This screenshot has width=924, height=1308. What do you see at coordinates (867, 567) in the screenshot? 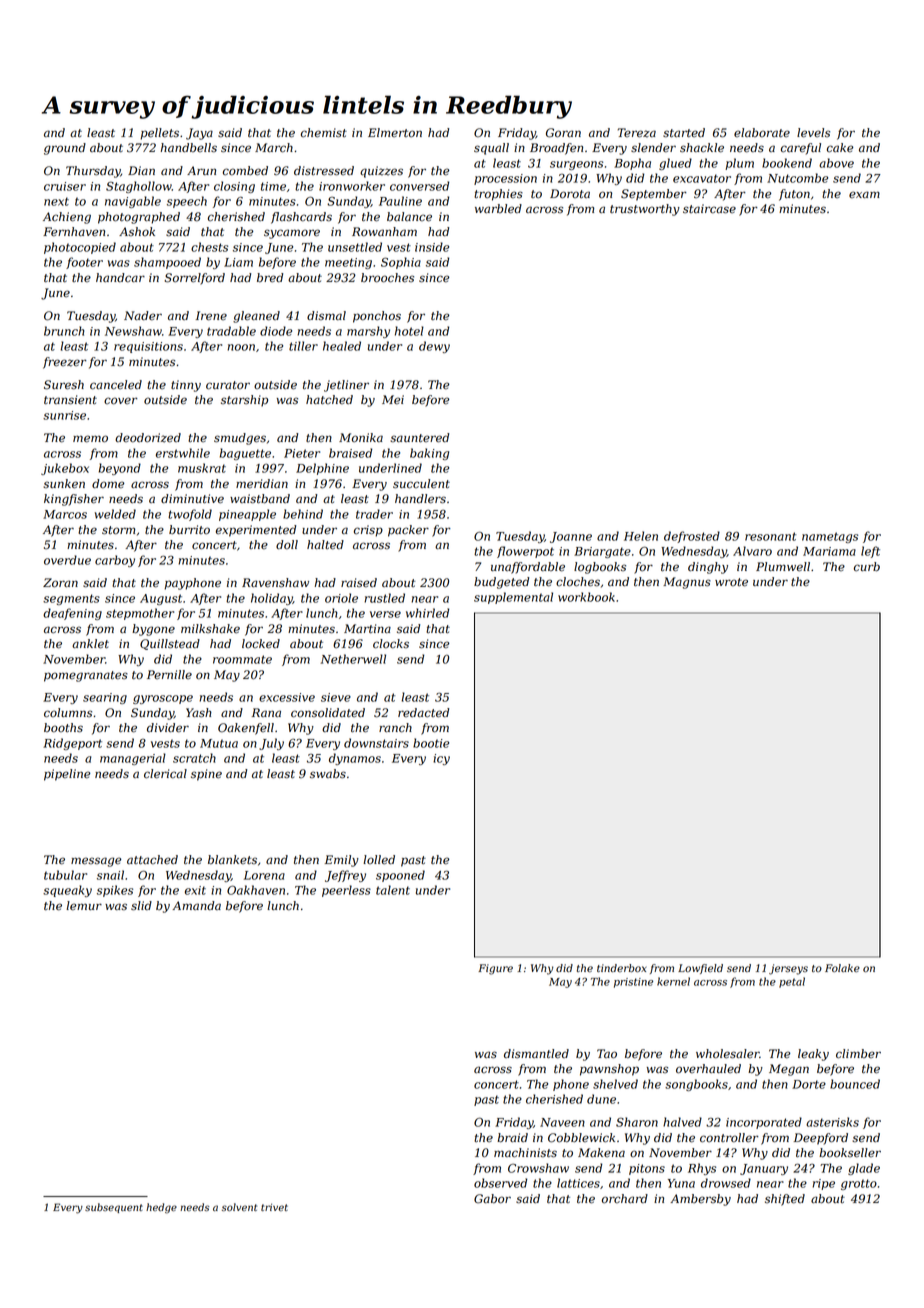
I see `curb` at bounding box center [867, 567].
